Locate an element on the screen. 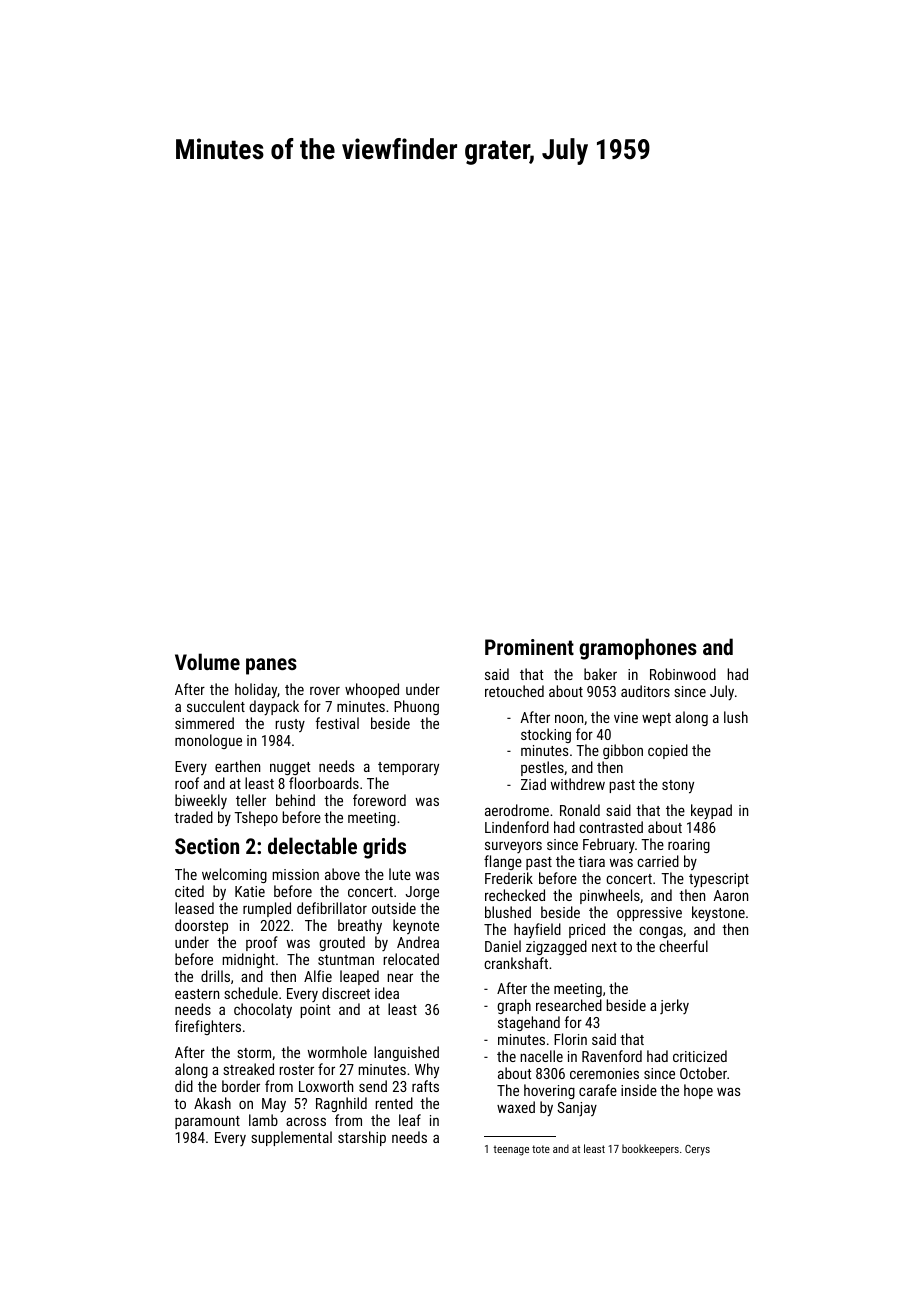 The width and height of the screenshot is (924, 1311). Aaron is located at coordinates (730, 895).
